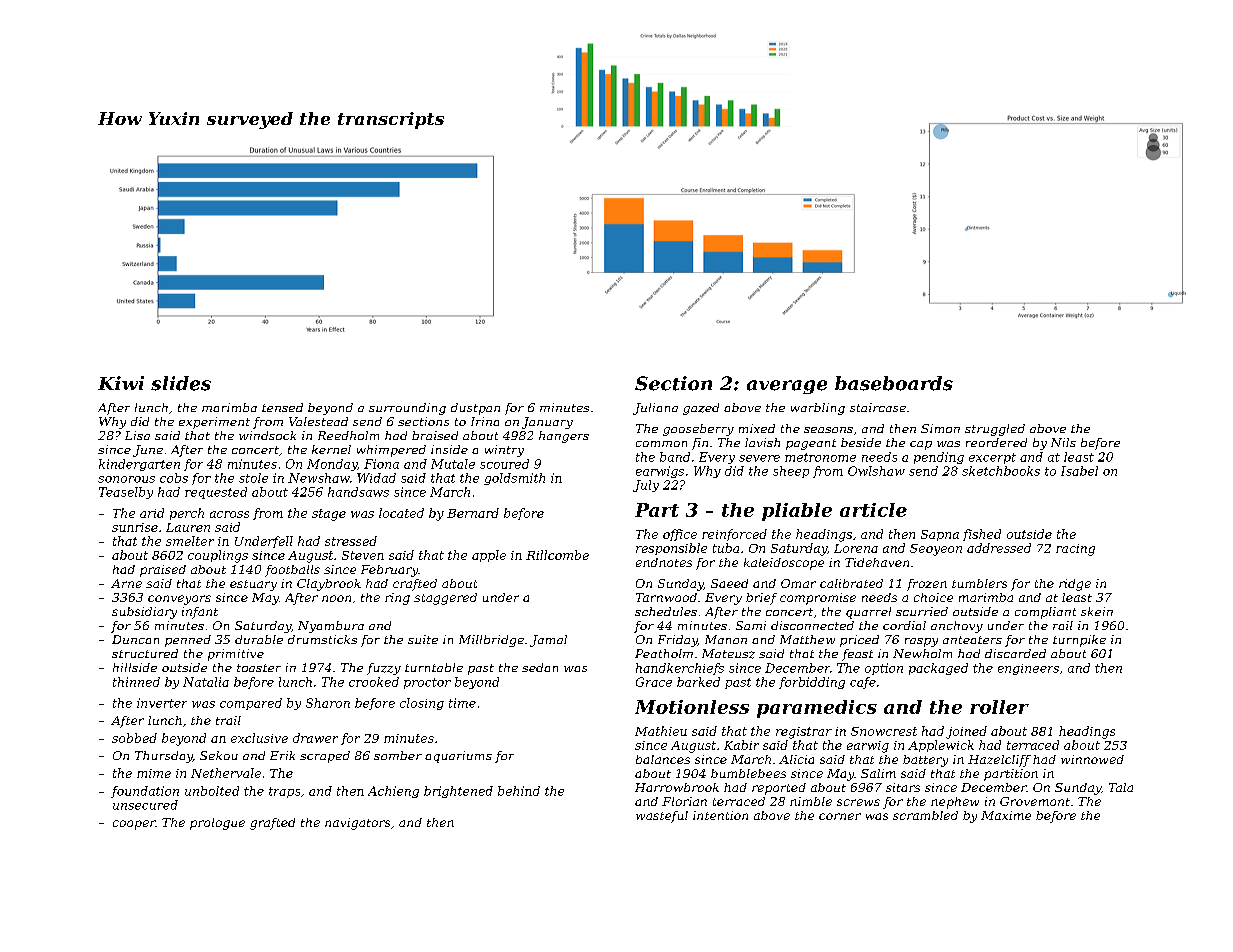 The height and width of the page is (952, 1233). Describe the element at coordinates (698, 430) in the page. I see `gooseberry` at that location.
